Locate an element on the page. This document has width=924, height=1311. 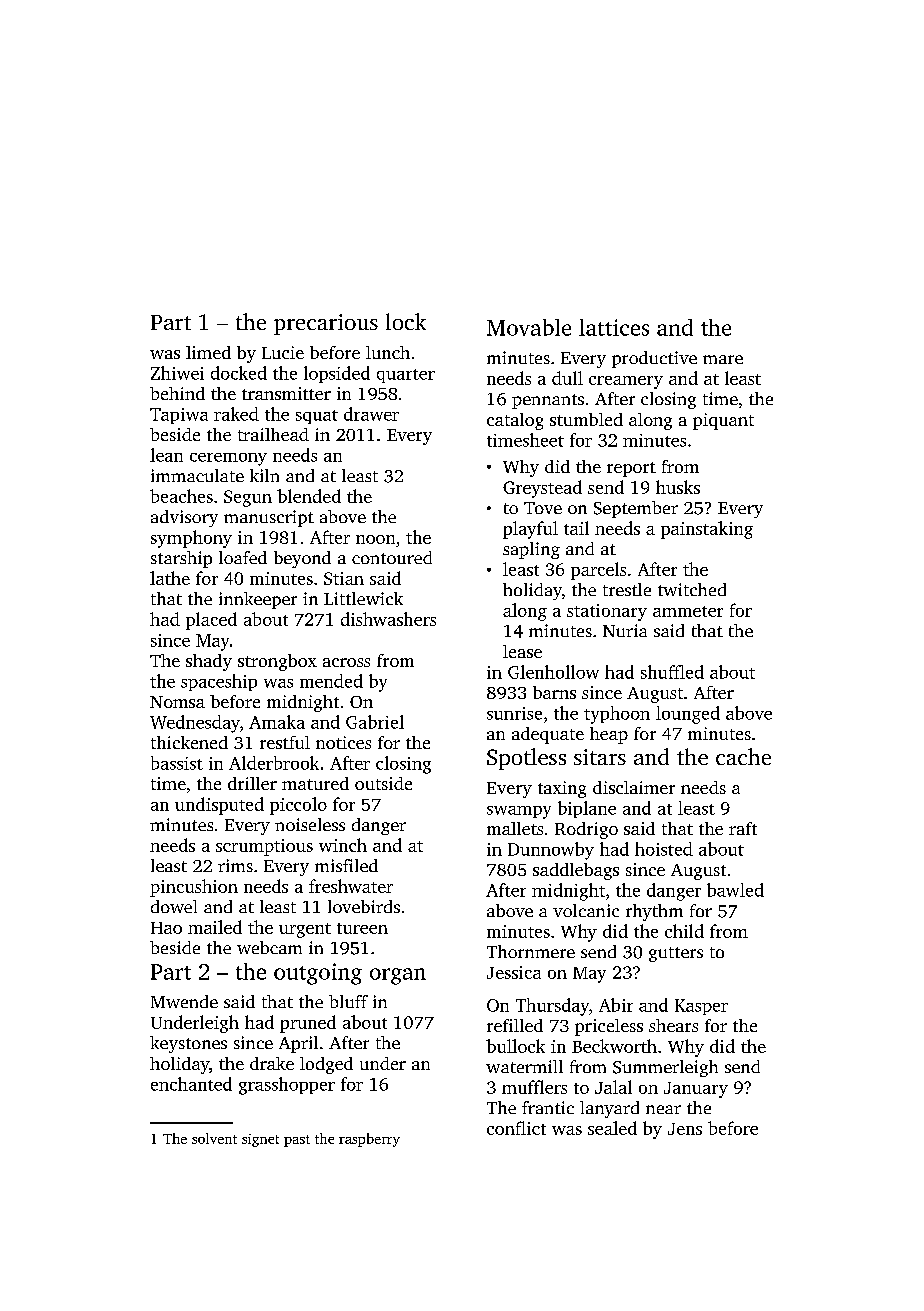
strongbox is located at coordinates (277, 662).
